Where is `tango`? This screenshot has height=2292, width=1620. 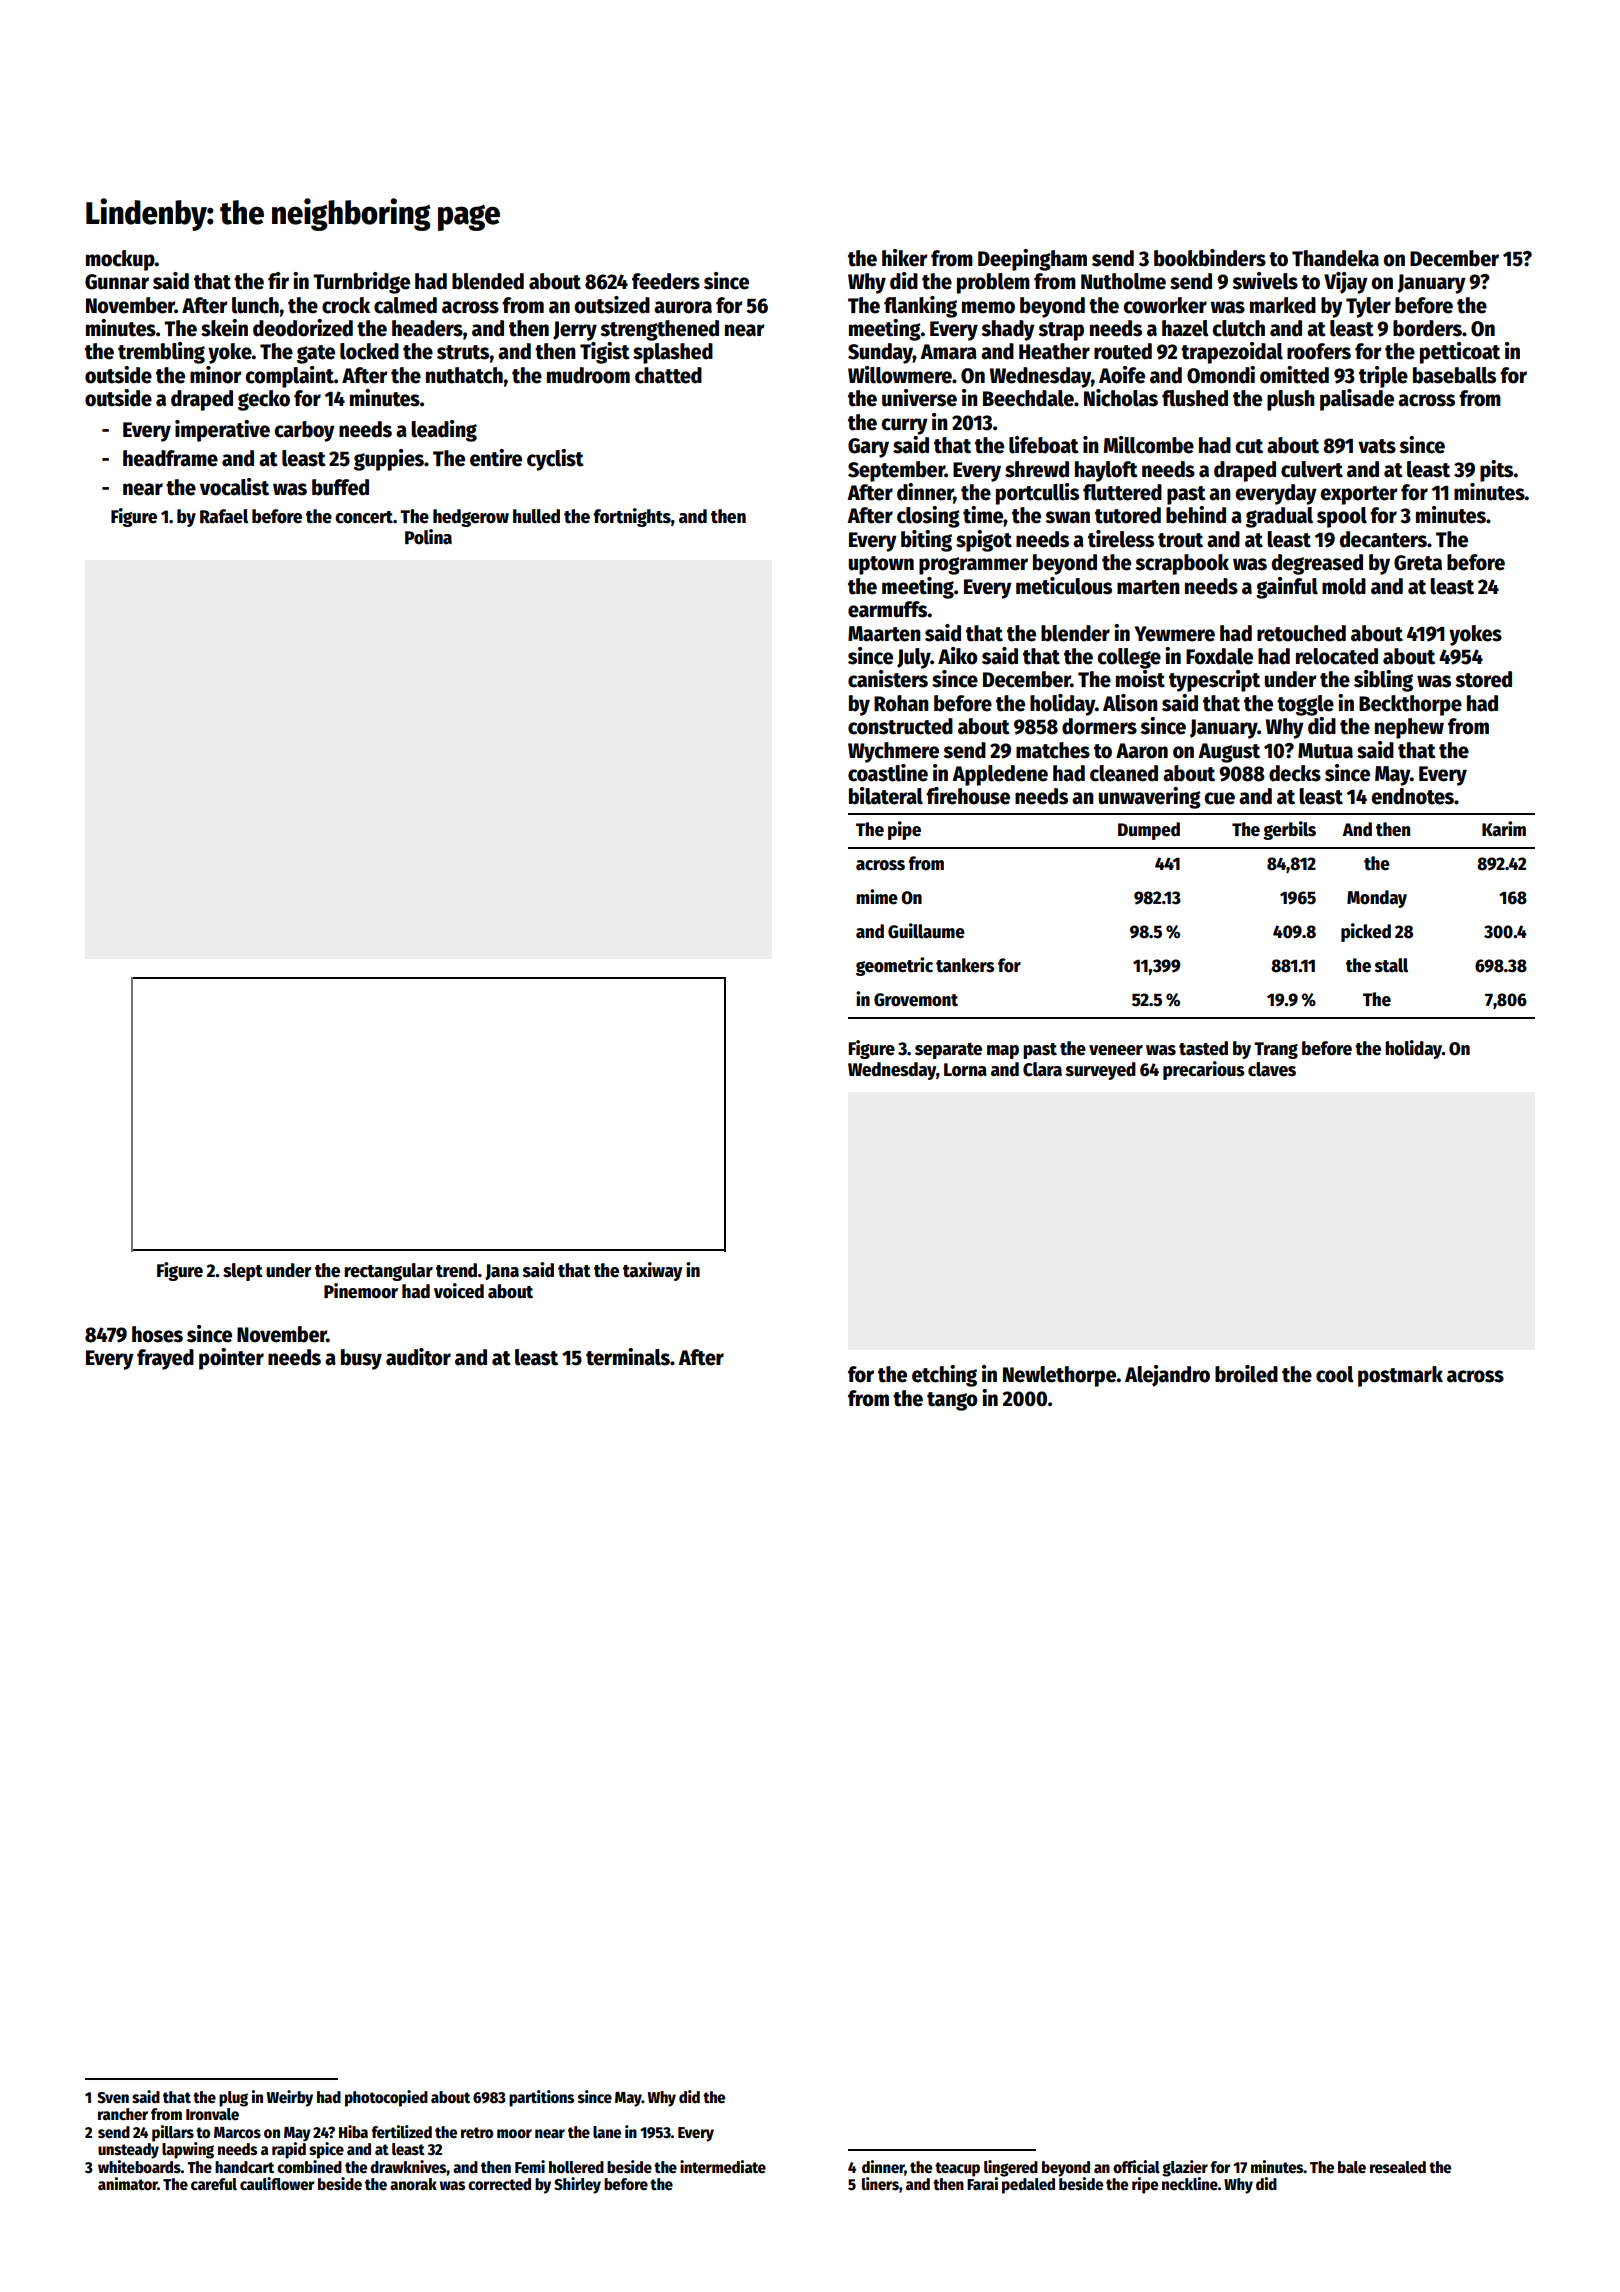
tango is located at coordinates (952, 1401).
